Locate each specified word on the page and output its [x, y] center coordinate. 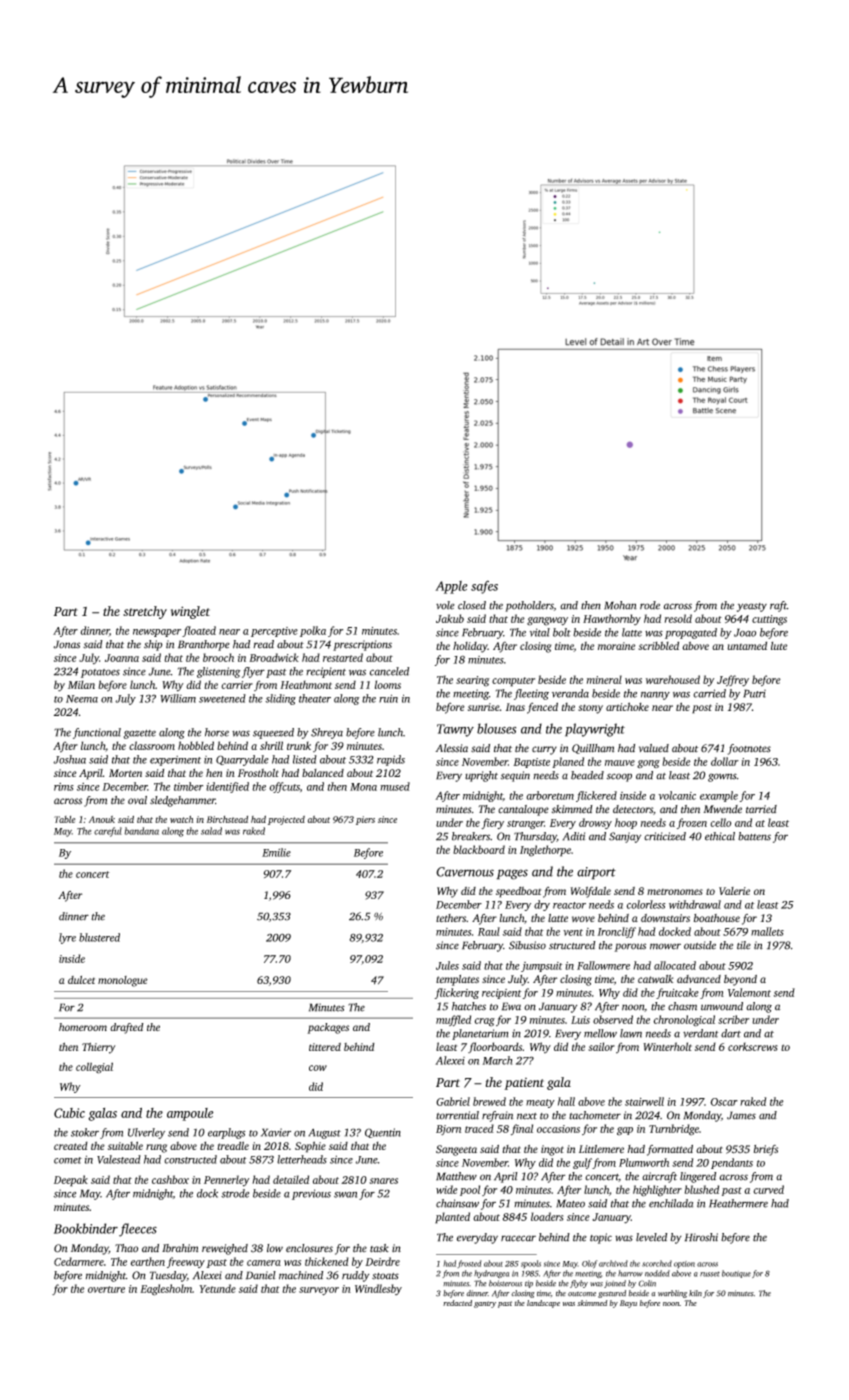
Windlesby [378, 1289]
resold [678, 618]
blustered [99, 937]
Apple [451, 587]
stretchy [145, 612]
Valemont [749, 992]
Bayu [628, 1304]
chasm [682, 1006]
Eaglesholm [166, 1290]
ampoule [190, 1114]
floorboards [495, 1047]
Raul [489, 931]
